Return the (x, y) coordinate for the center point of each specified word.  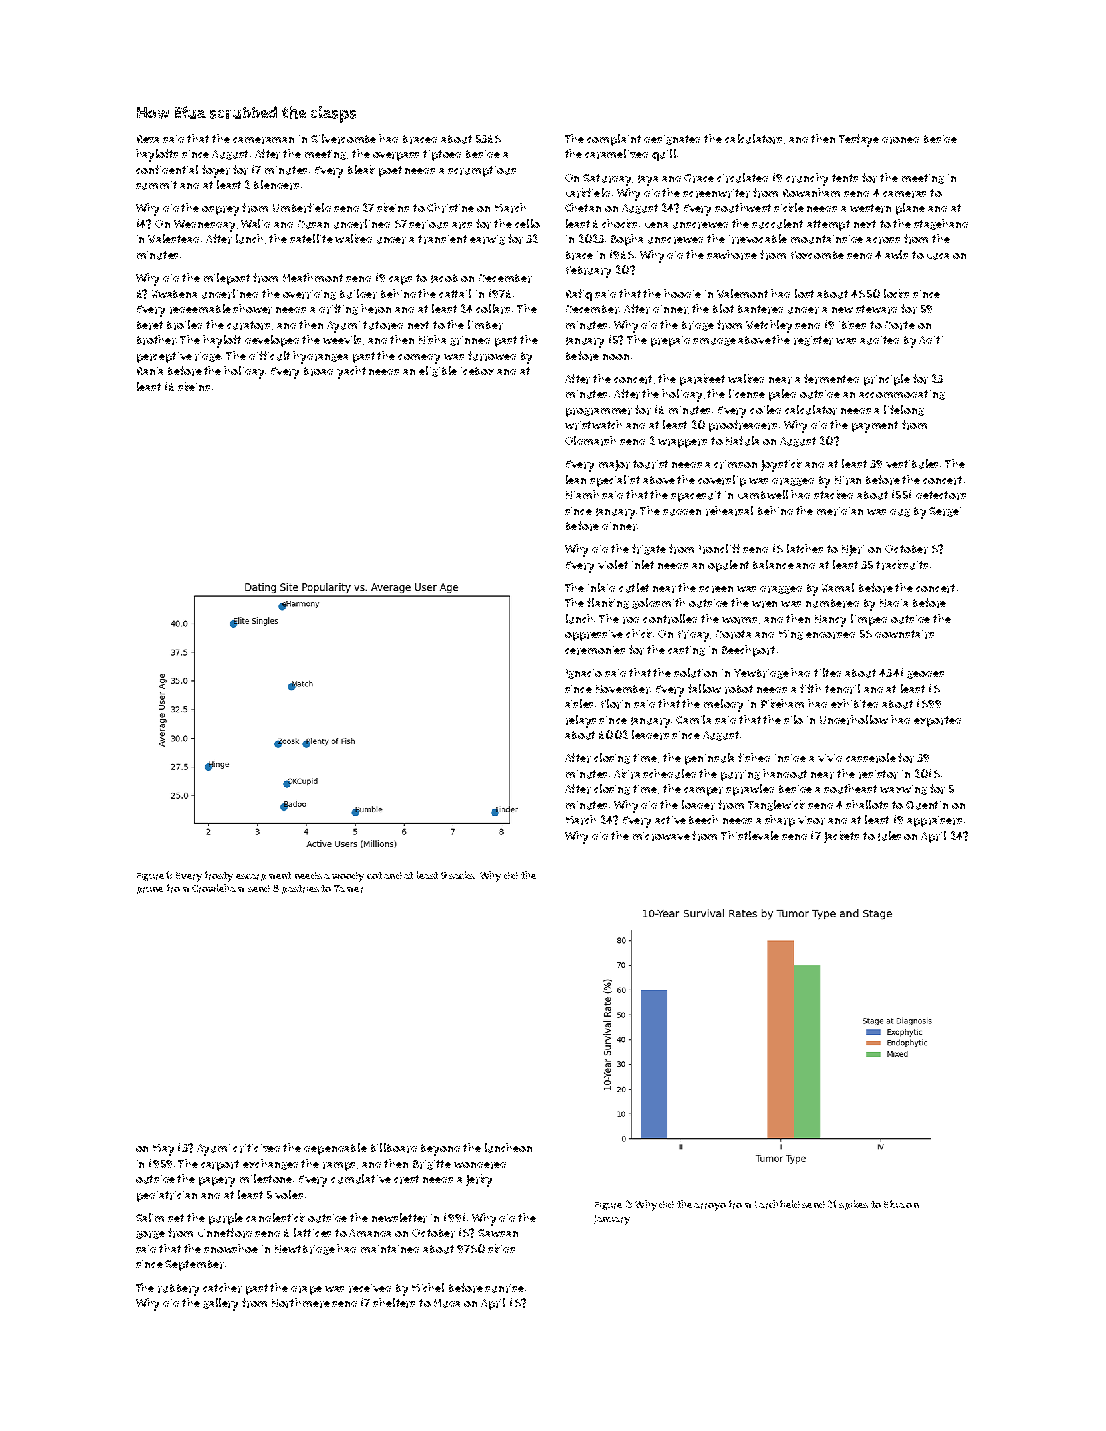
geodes (925, 675)
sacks (462, 875)
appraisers (934, 821)
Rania (150, 371)
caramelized (616, 154)
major (614, 465)
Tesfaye (859, 140)
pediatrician (167, 1196)
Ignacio (584, 674)
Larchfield (777, 1204)
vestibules (912, 464)
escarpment (263, 876)
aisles (579, 703)
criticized (256, 1148)
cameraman (263, 140)
